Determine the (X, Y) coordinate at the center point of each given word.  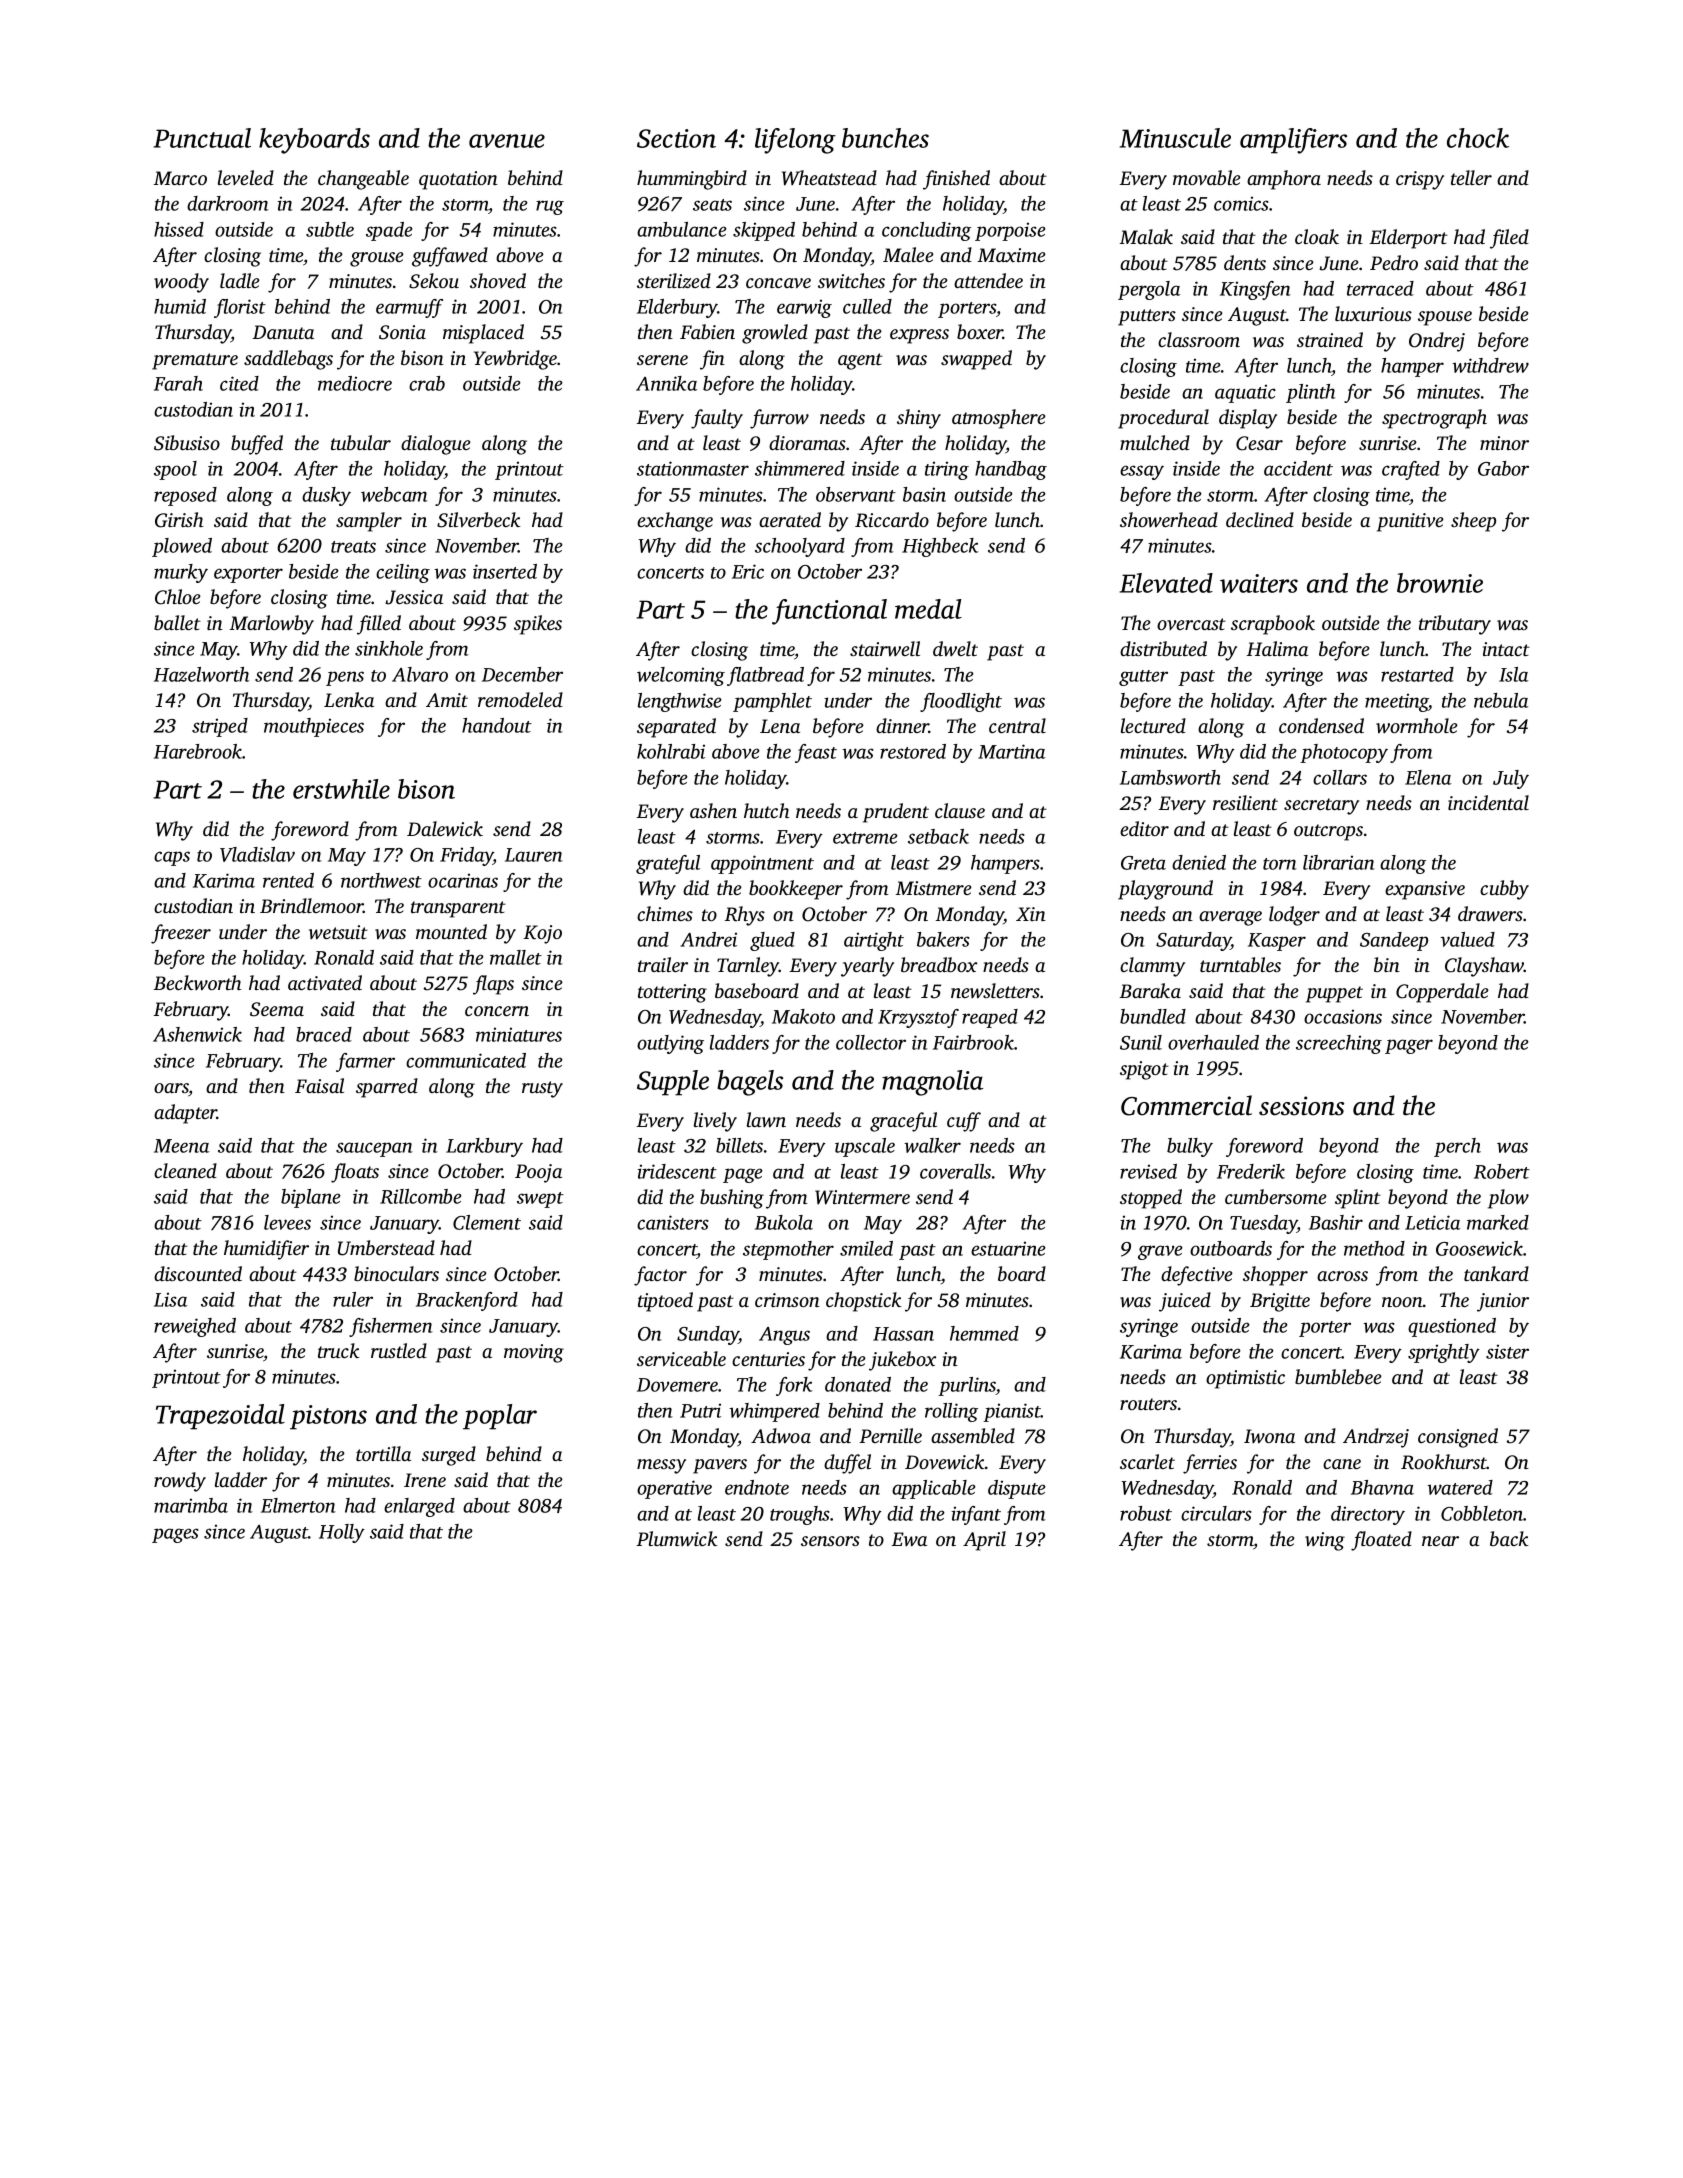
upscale (865, 1147)
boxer (980, 331)
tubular (361, 442)
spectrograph (1434, 419)
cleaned (185, 1170)
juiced (1185, 1302)
